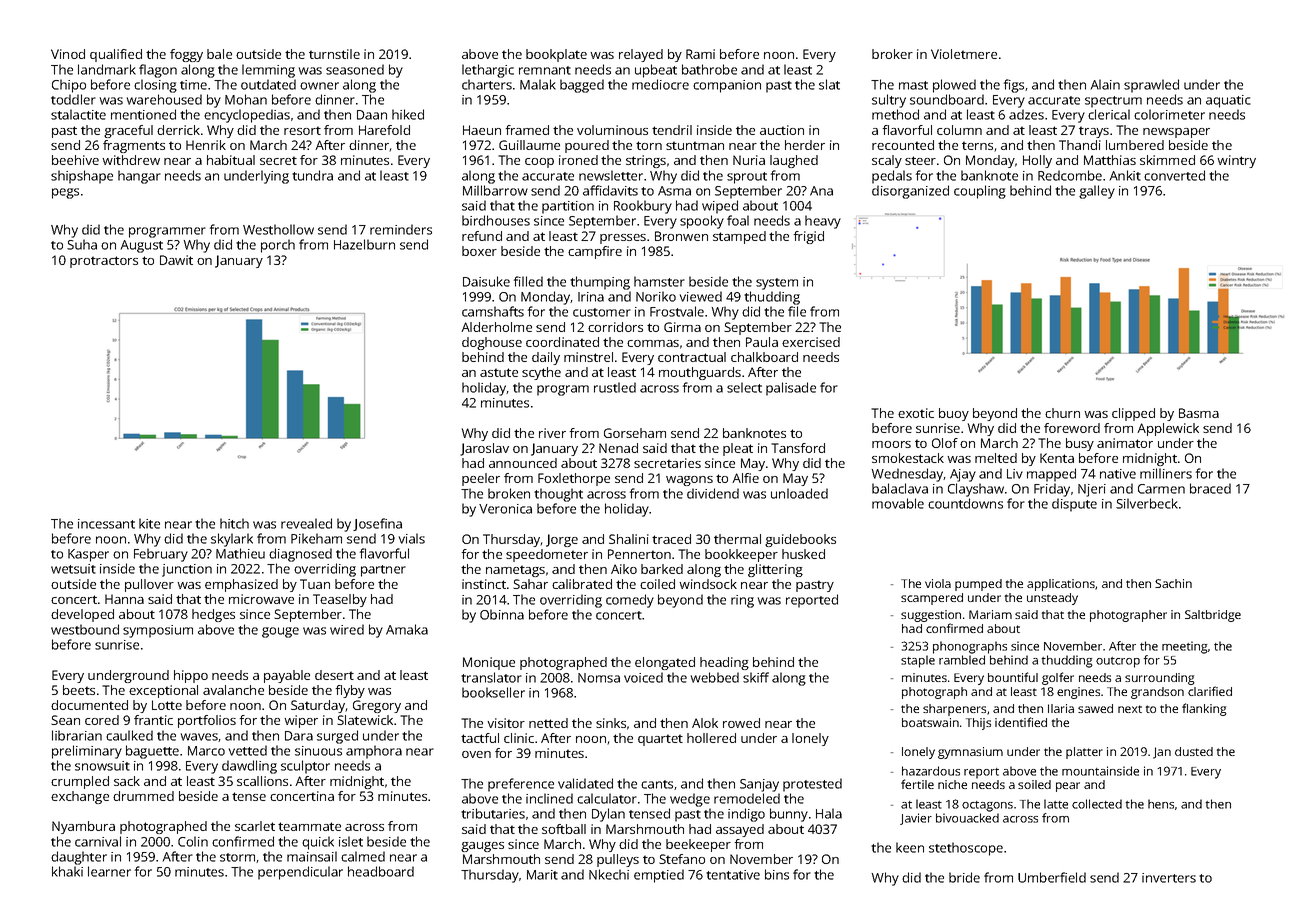 Image resolution: width=1308 pixels, height=924 pixels. What do you see at coordinates (106, 524) in the screenshot?
I see `incessant` at bounding box center [106, 524].
